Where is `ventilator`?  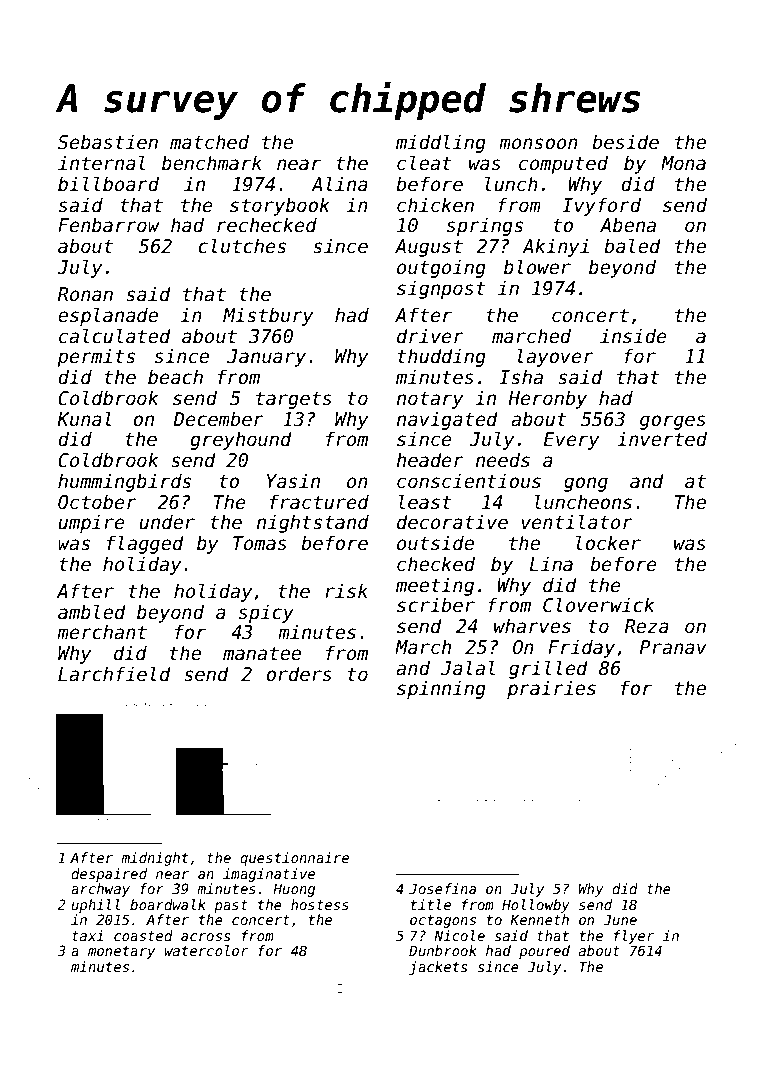 ventilator is located at coordinates (577, 522).
